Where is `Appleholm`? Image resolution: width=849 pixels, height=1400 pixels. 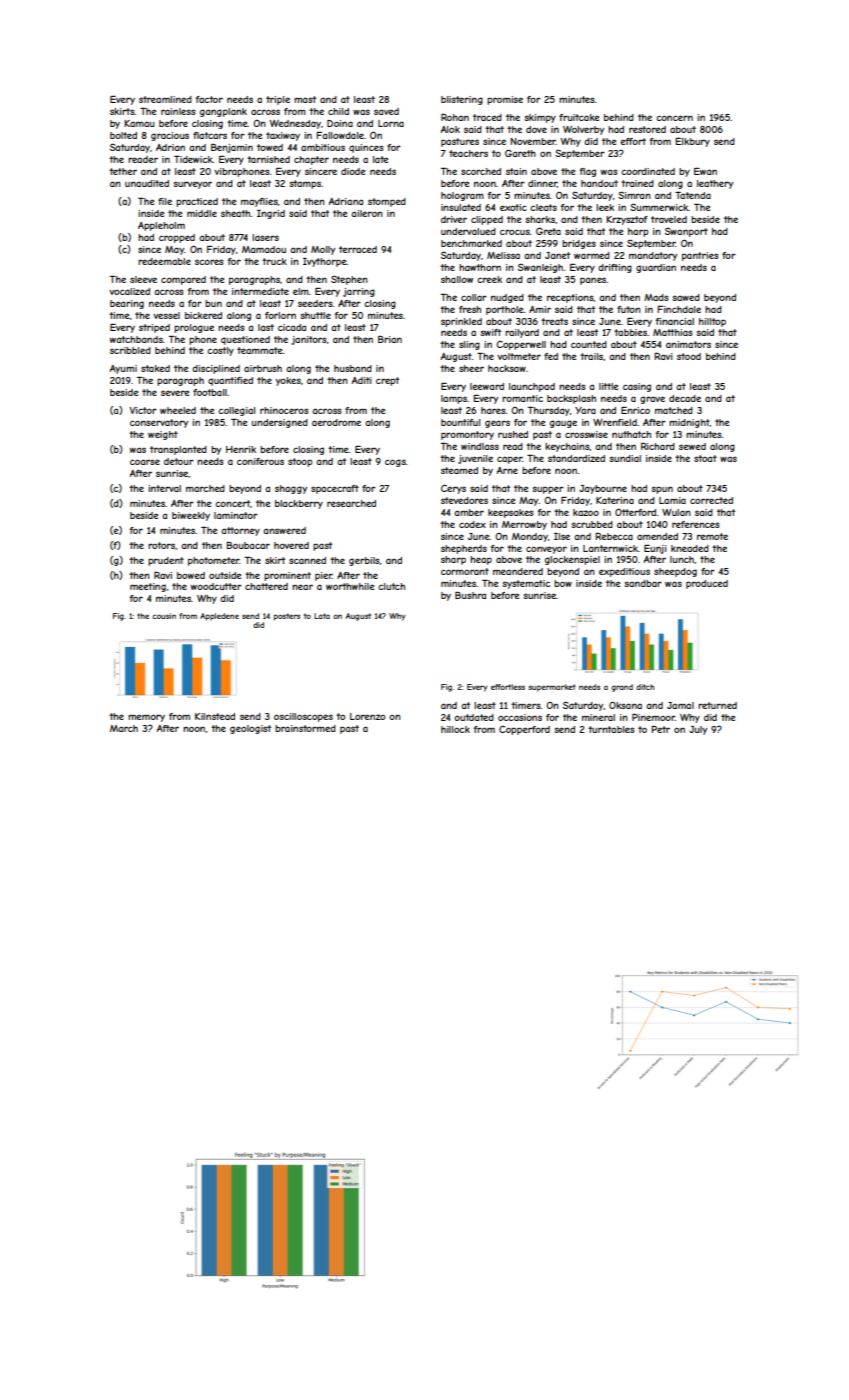 Appleholm is located at coordinates (161, 226).
